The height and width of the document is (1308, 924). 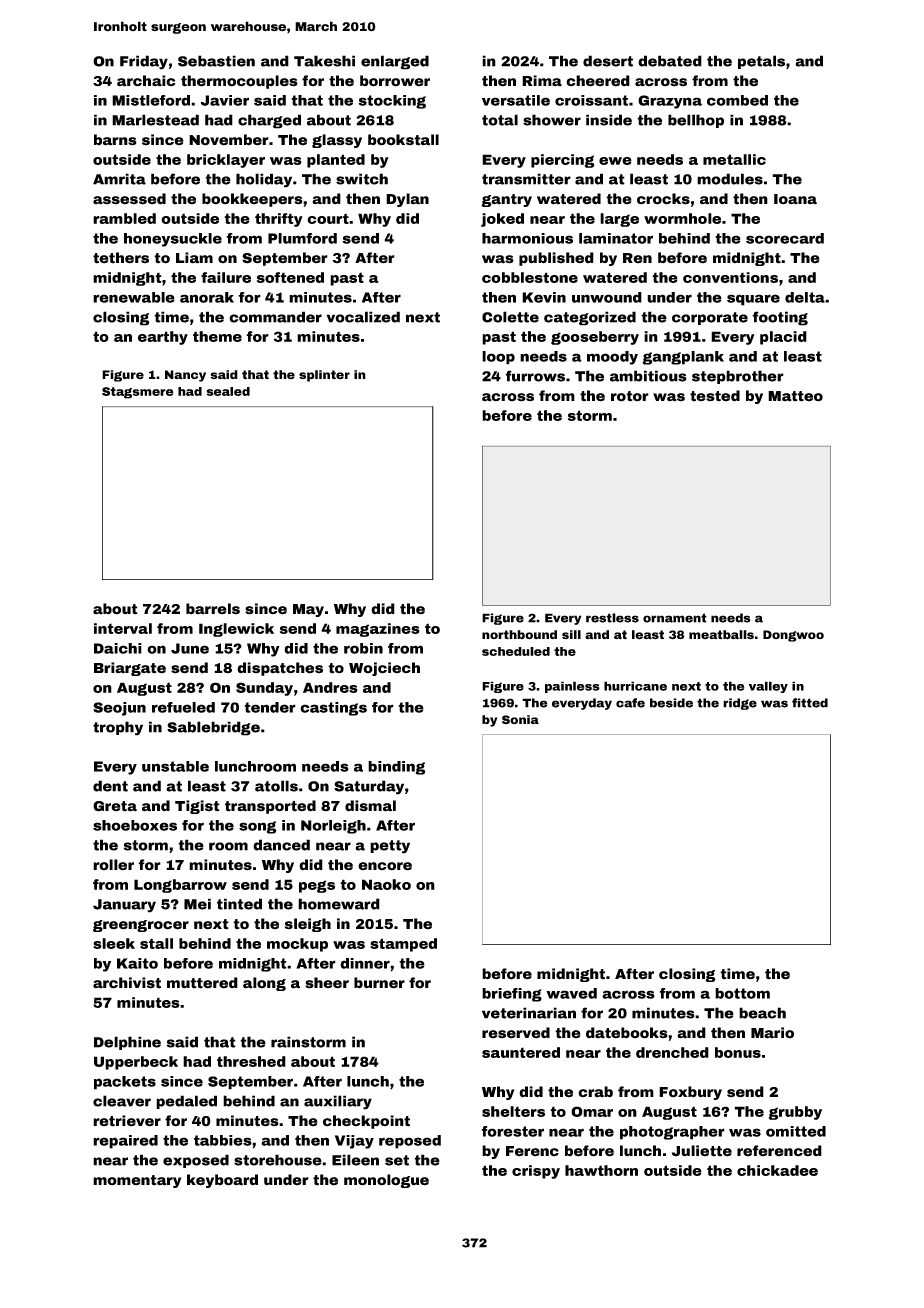 I want to click on rotor, so click(x=630, y=396).
